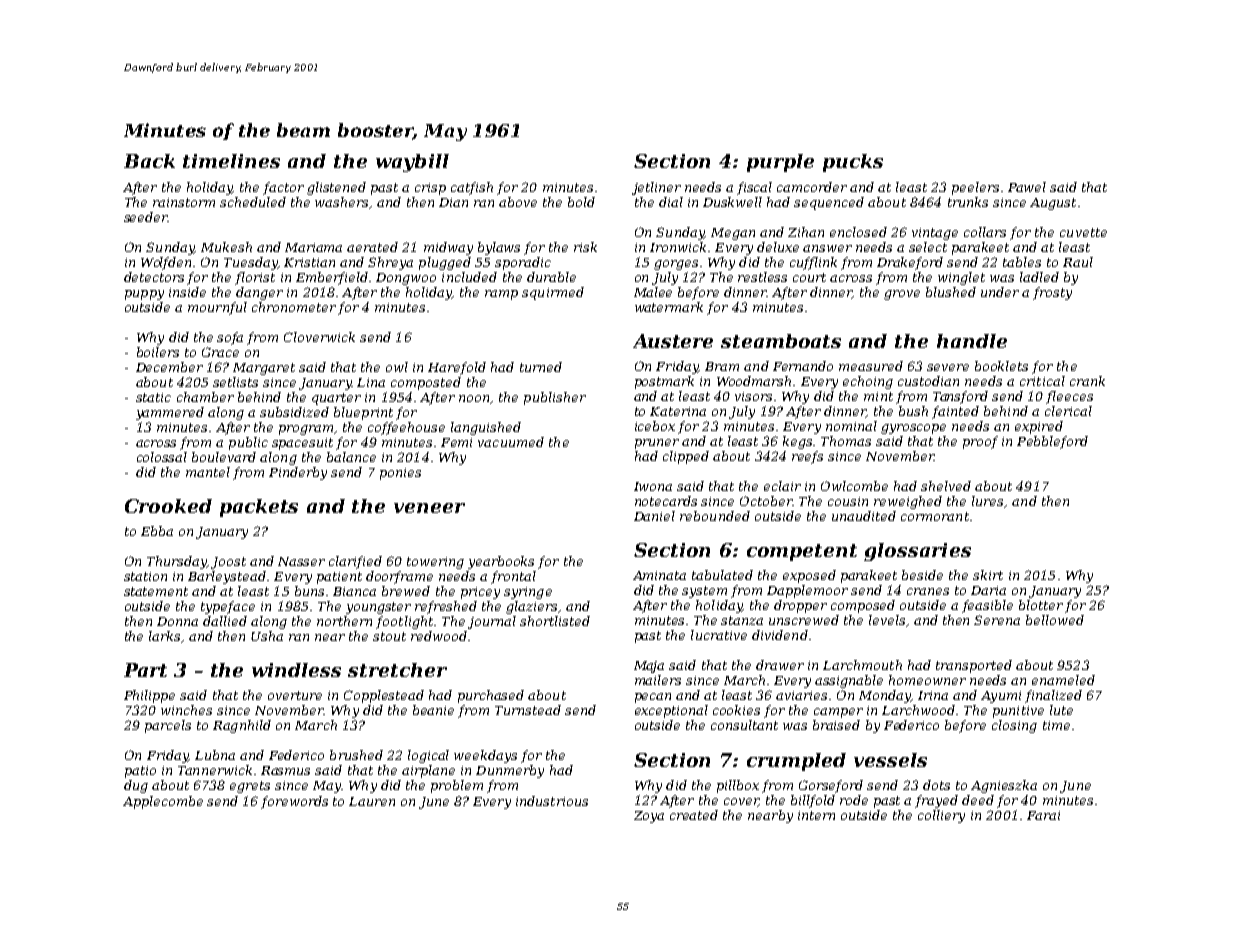 Image resolution: width=1233 pixels, height=952 pixels. Describe the element at coordinates (332, 278) in the document. I see `Emberfield` at that location.
